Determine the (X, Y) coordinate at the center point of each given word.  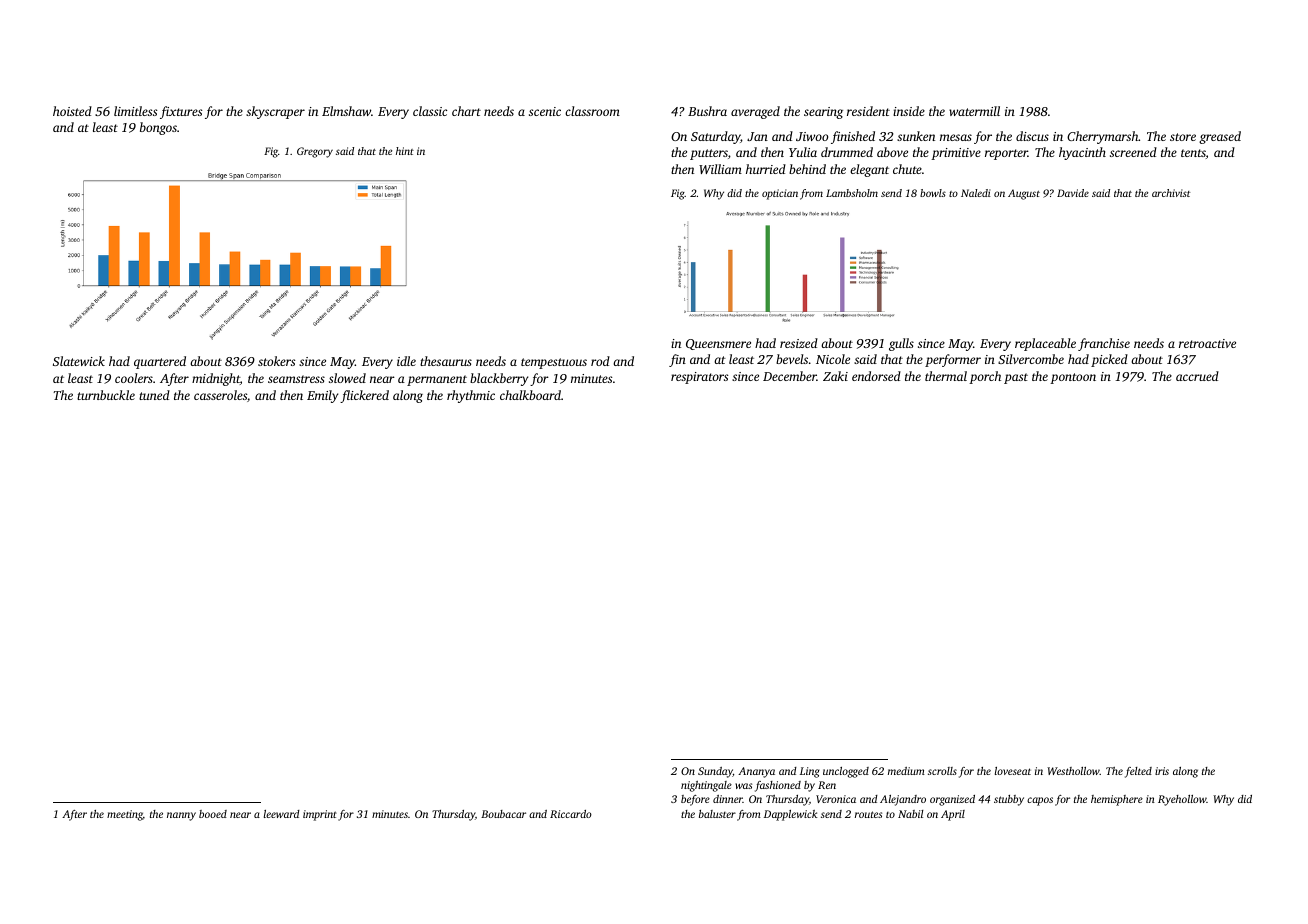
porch (985, 377)
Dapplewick (790, 815)
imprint (320, 815)
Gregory (315, 152)
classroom (592, 111)
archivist (1171, 193)
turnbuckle (106, 395)
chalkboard (530, 395)
